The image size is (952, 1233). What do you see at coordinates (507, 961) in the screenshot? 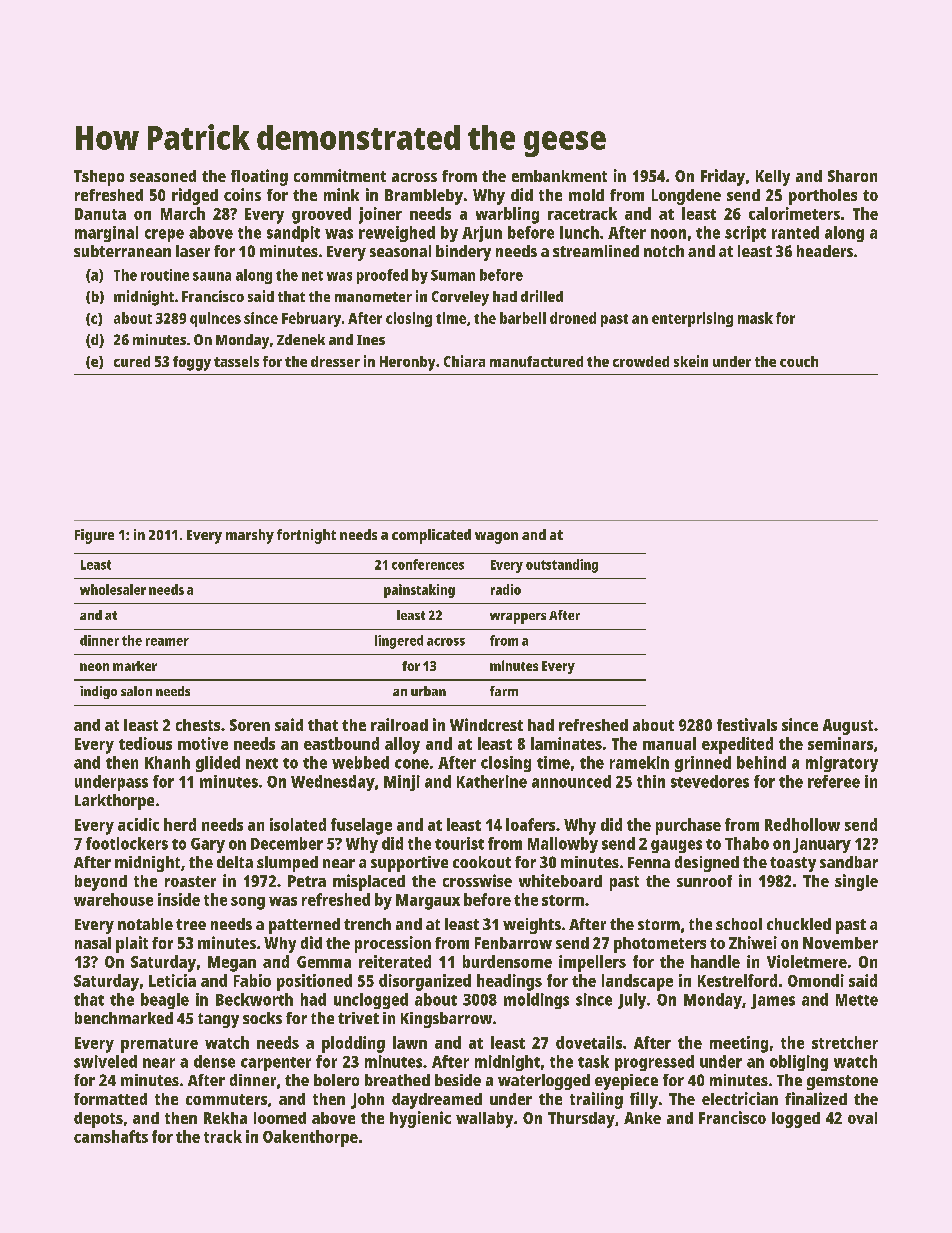
I see `burdensome` at bounding box center [507, 961].
